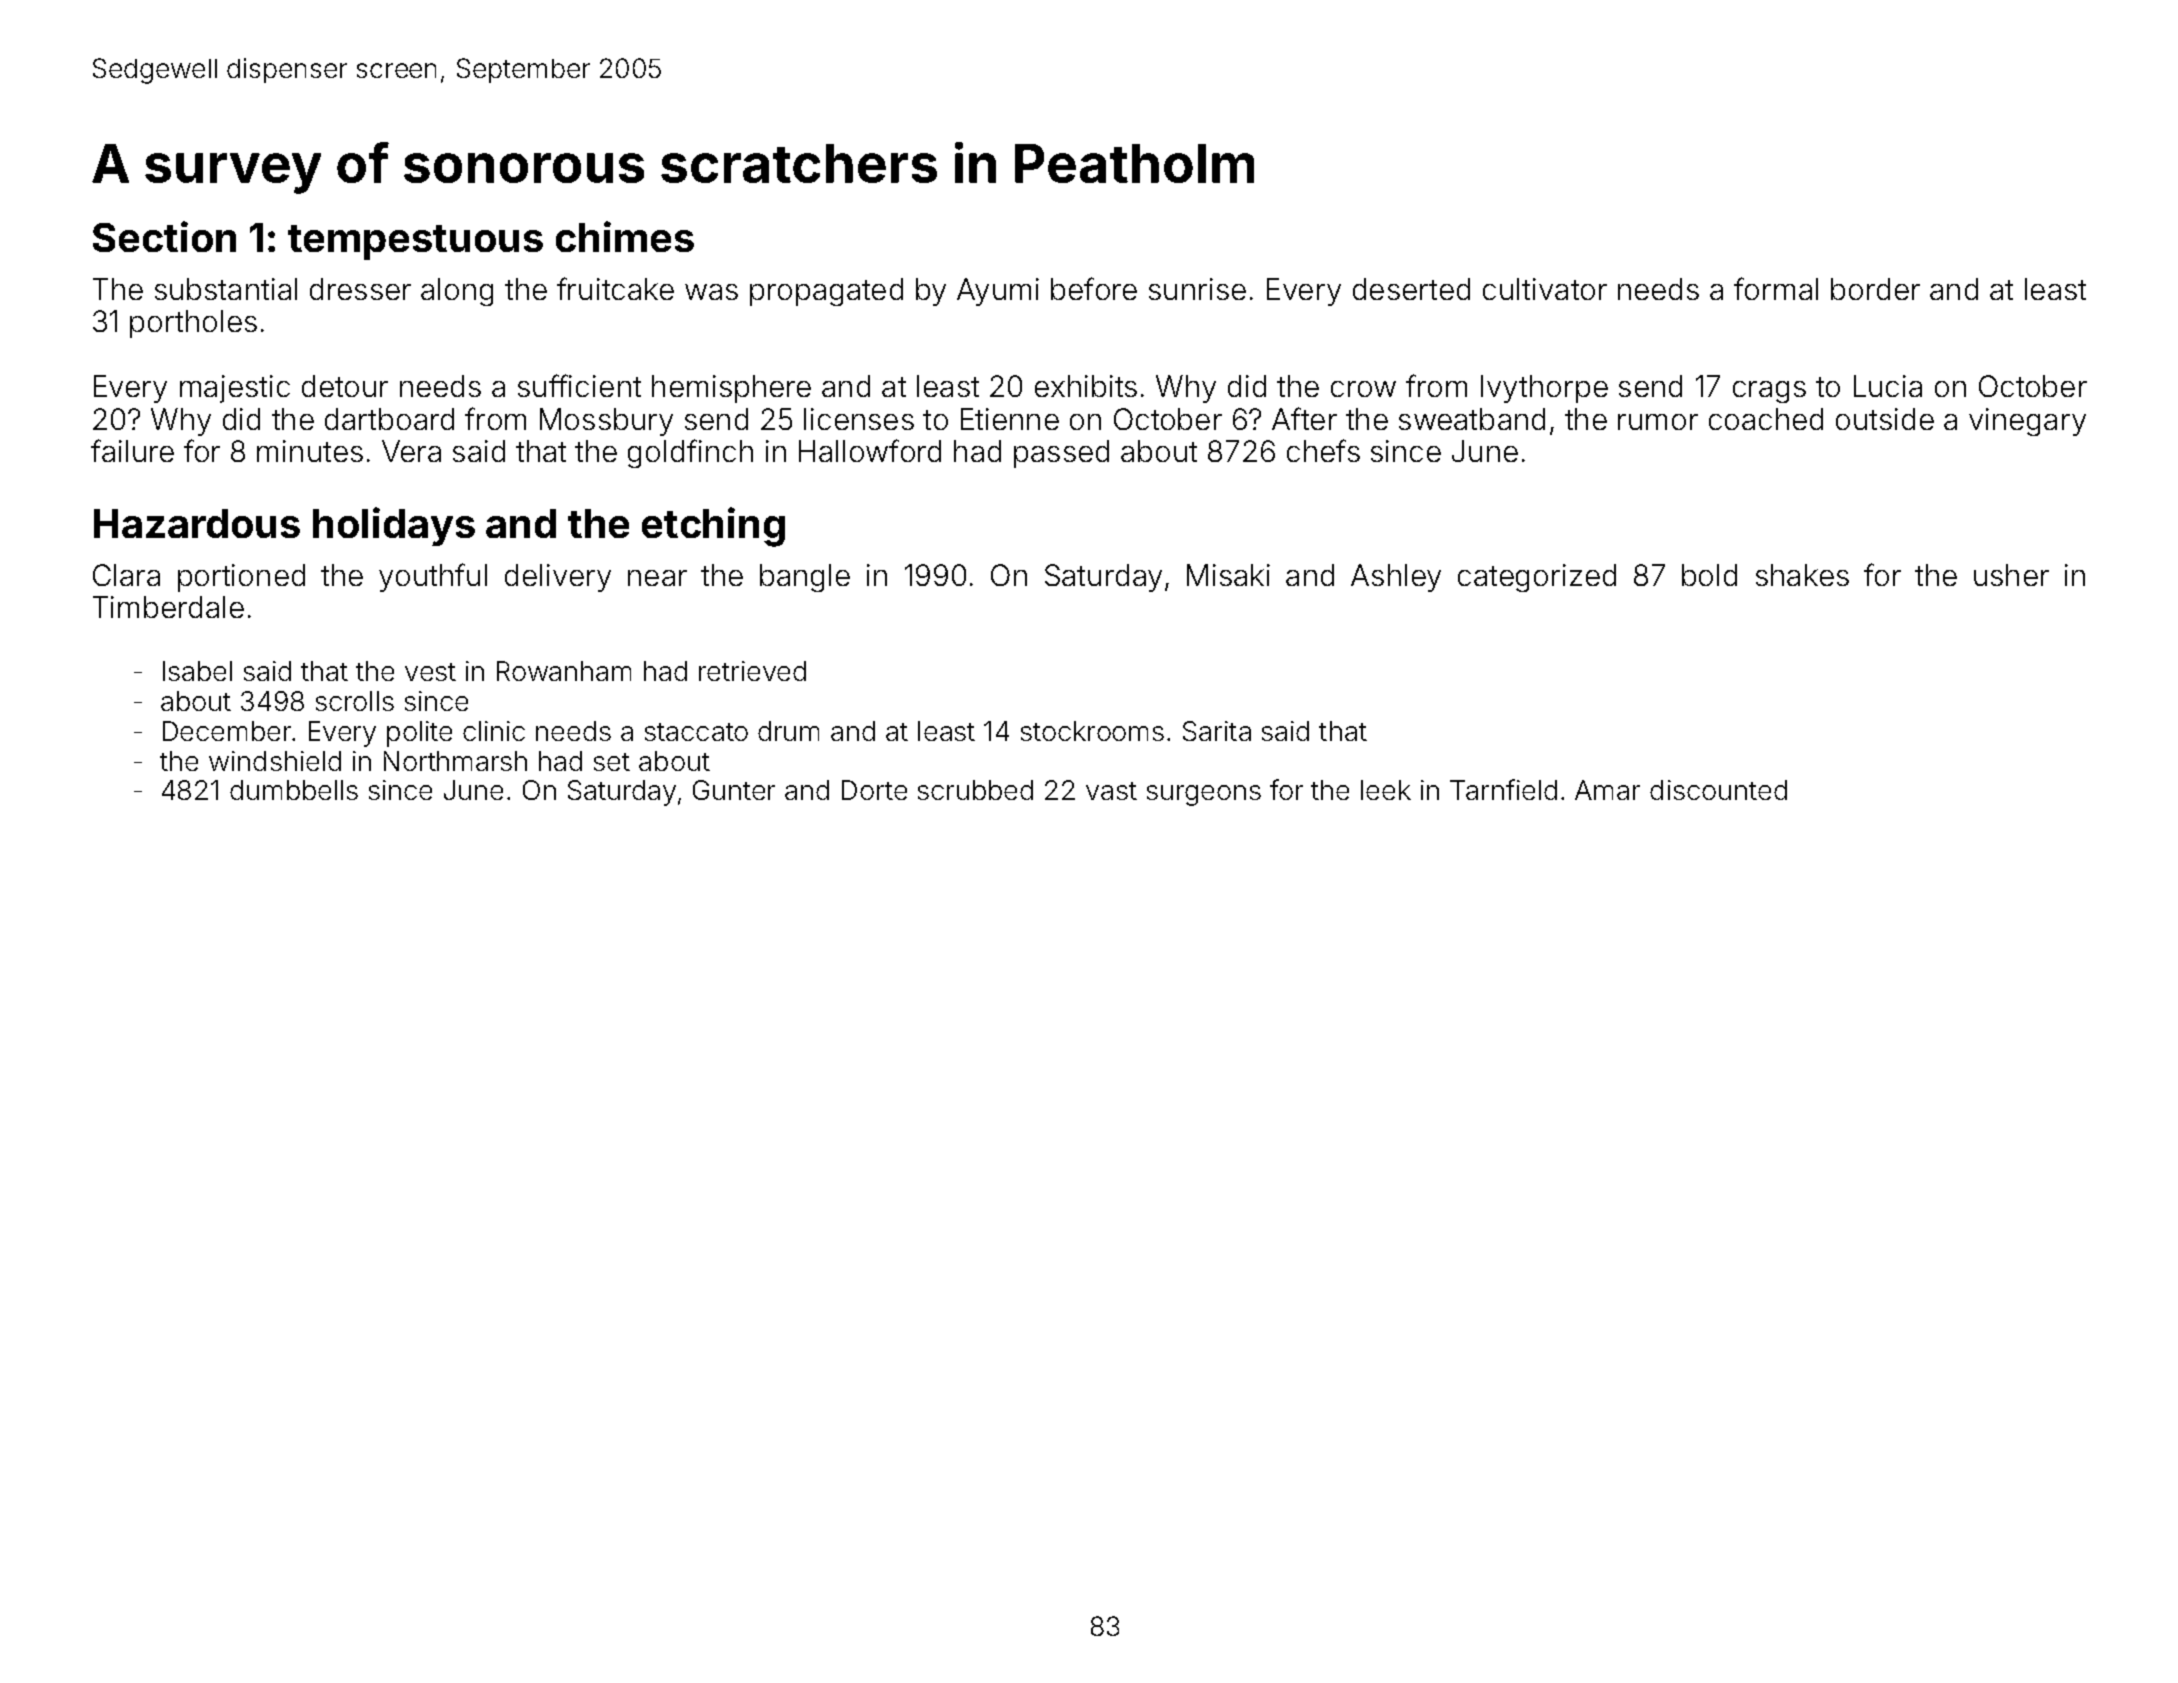 This screenshot has width=2178, height=1683. I want to click on tempestuous, so click(415, 242).
